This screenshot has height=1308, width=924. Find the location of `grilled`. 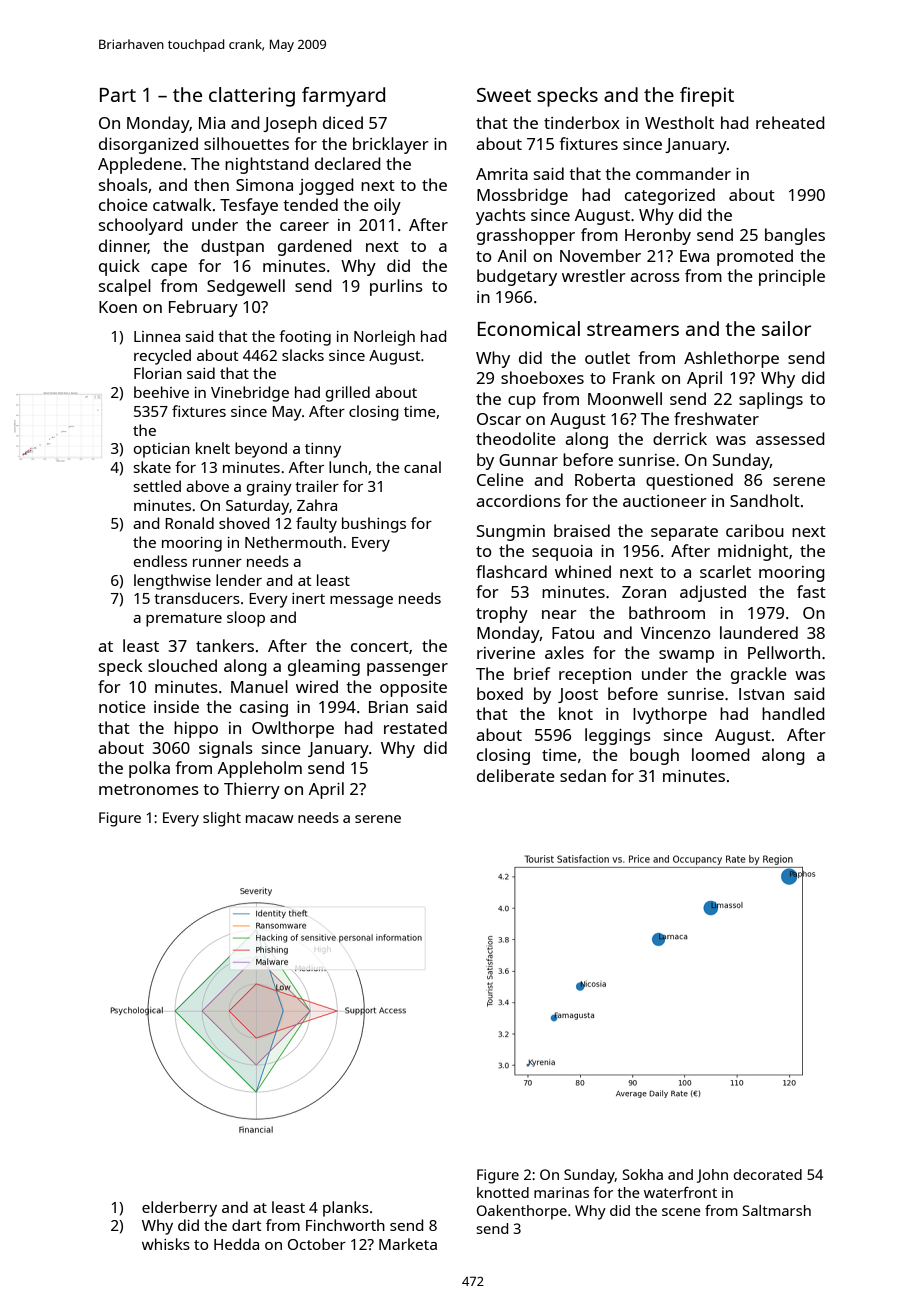

grilled is located at coordinates (348, 394).
